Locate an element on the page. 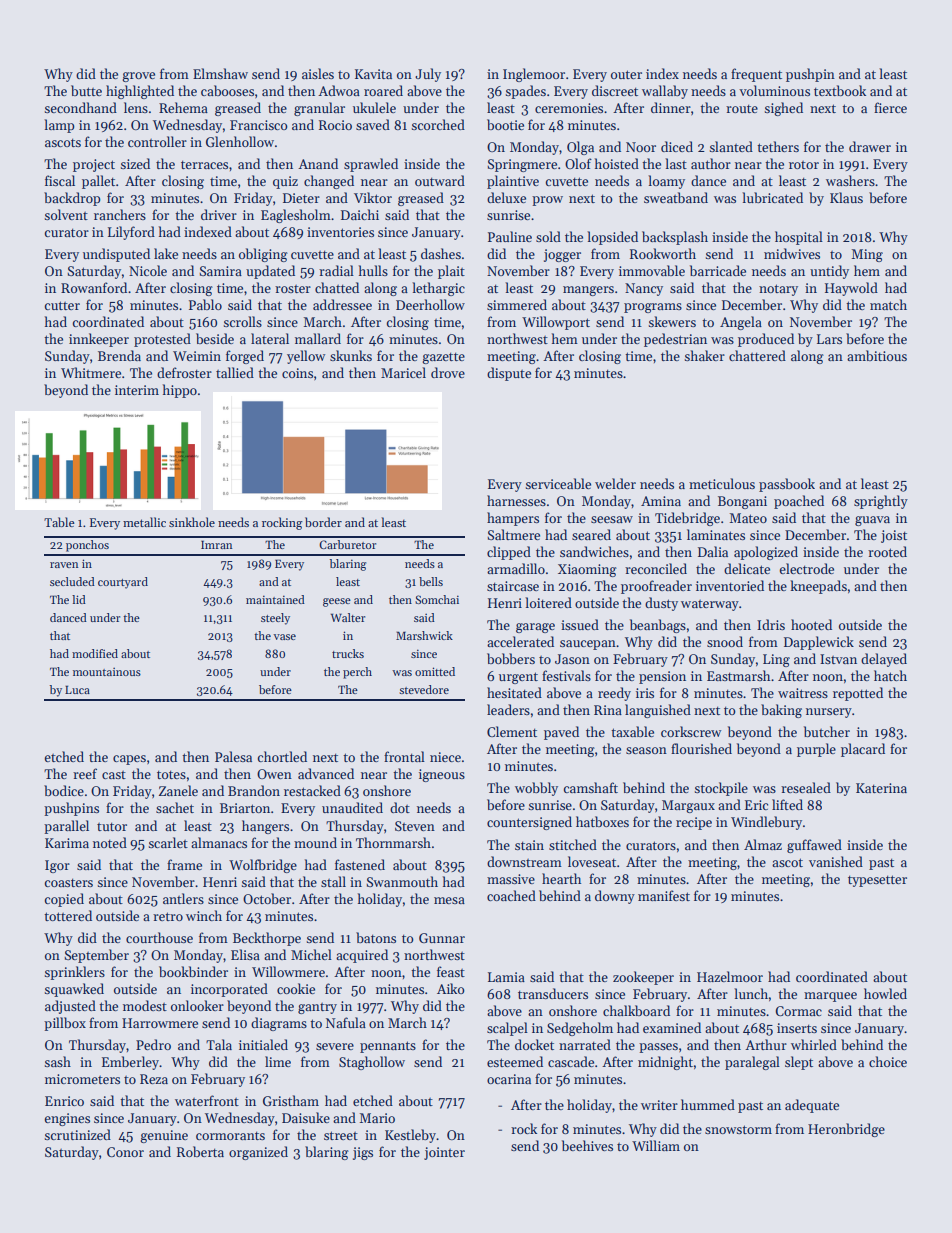  drove is located at coordinates (448, 372).
